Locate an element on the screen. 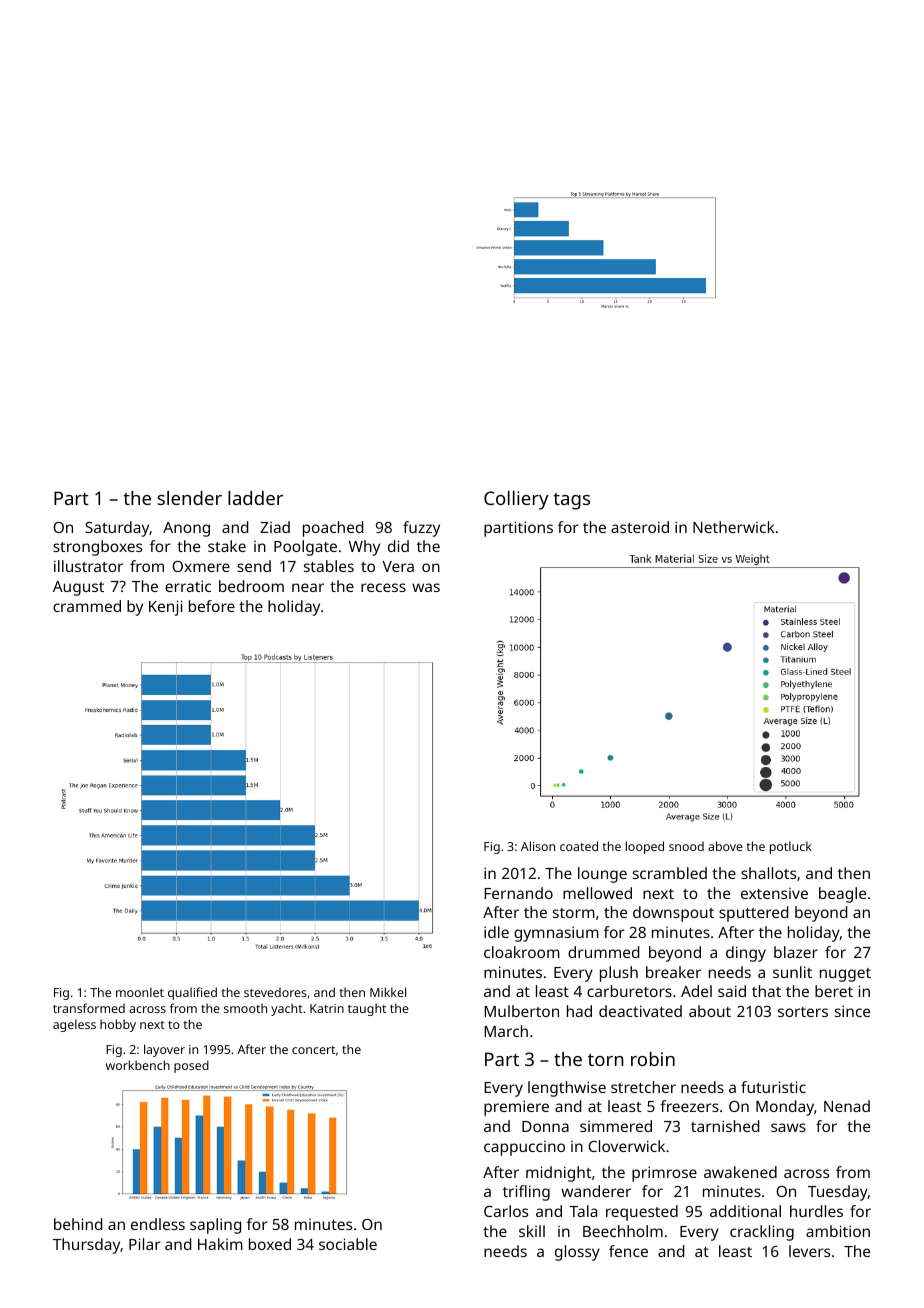  Mikkel is located at coordinates (388, 992).
